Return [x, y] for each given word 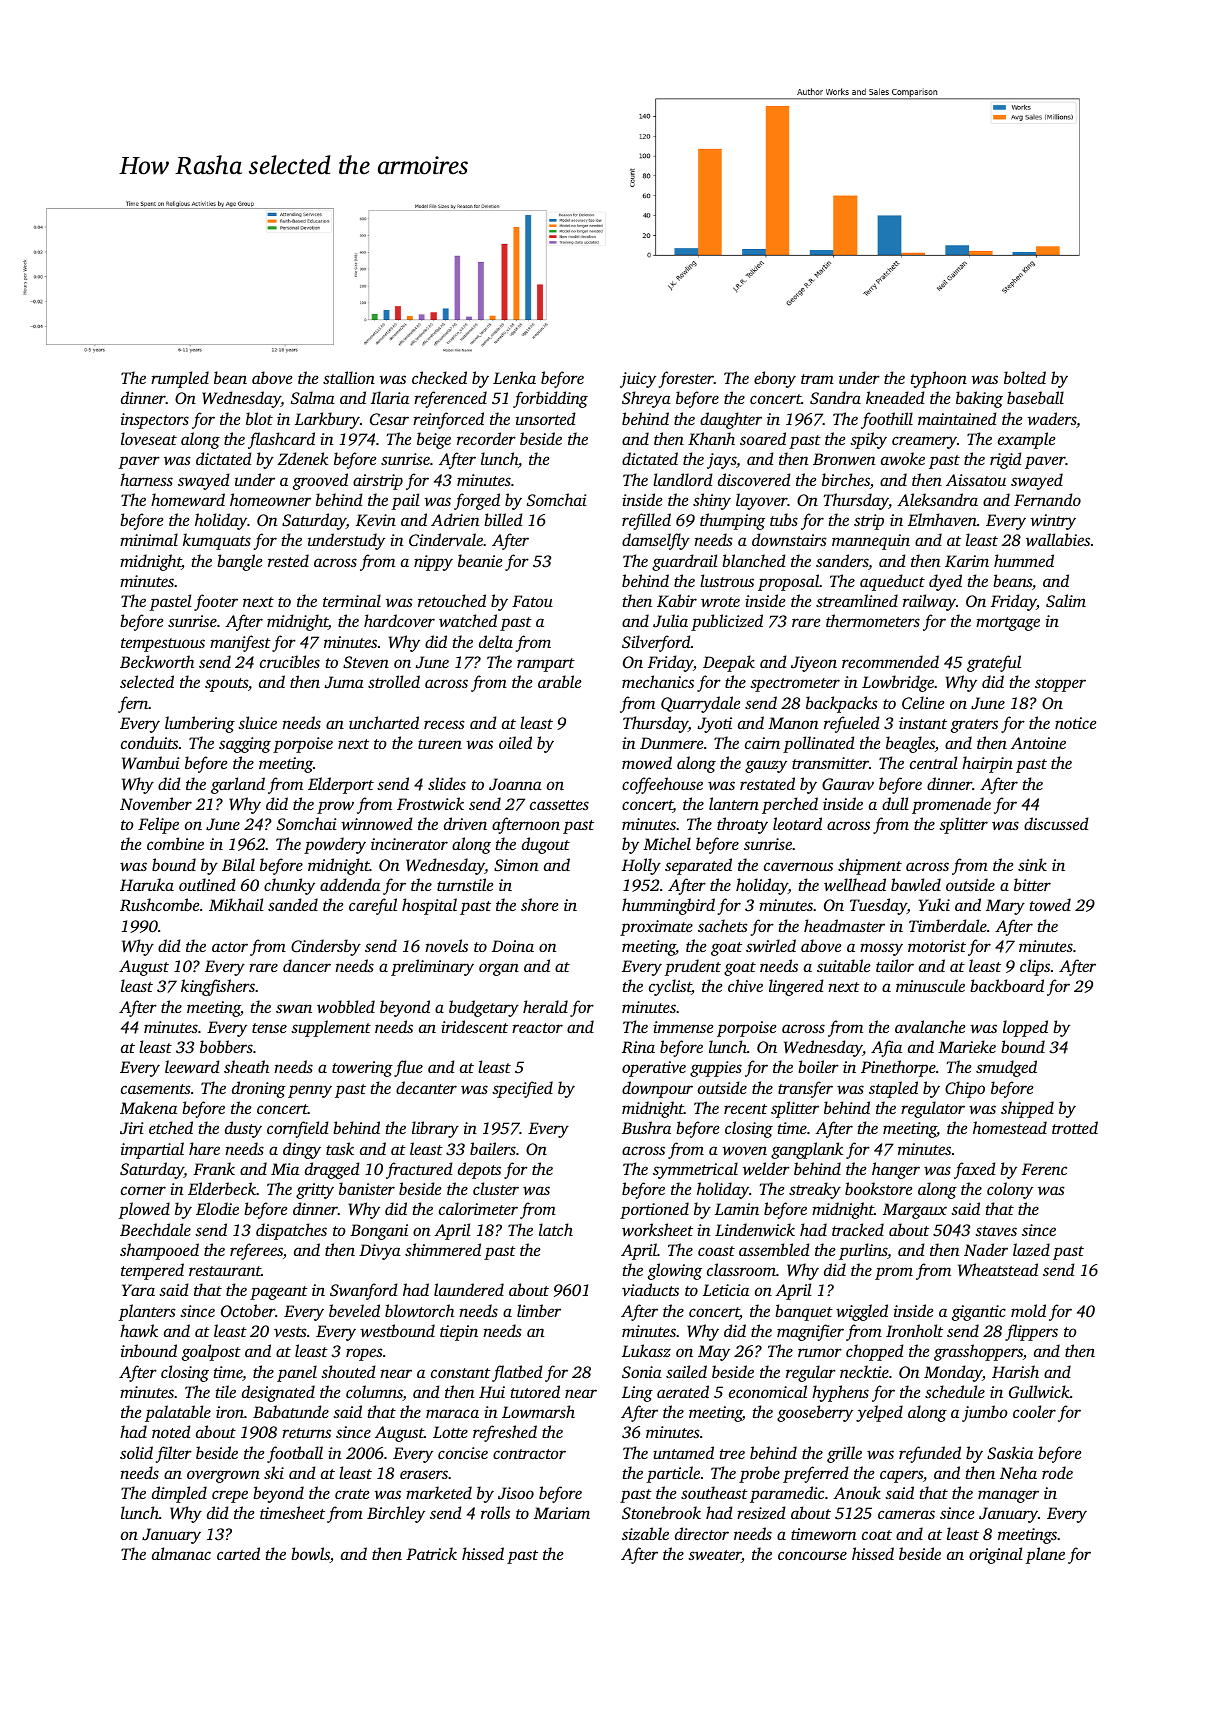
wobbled [346, 1006]
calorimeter [478, 1208]
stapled [893, 1089]
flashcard [281, 440]
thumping [732, 521]
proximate [656, 928]
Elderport [341, 785]
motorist [937, 946]
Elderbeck [222, 1188]
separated [698, 866]
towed [1050, 904]
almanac [181, 1553]
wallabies [1058, 539]
